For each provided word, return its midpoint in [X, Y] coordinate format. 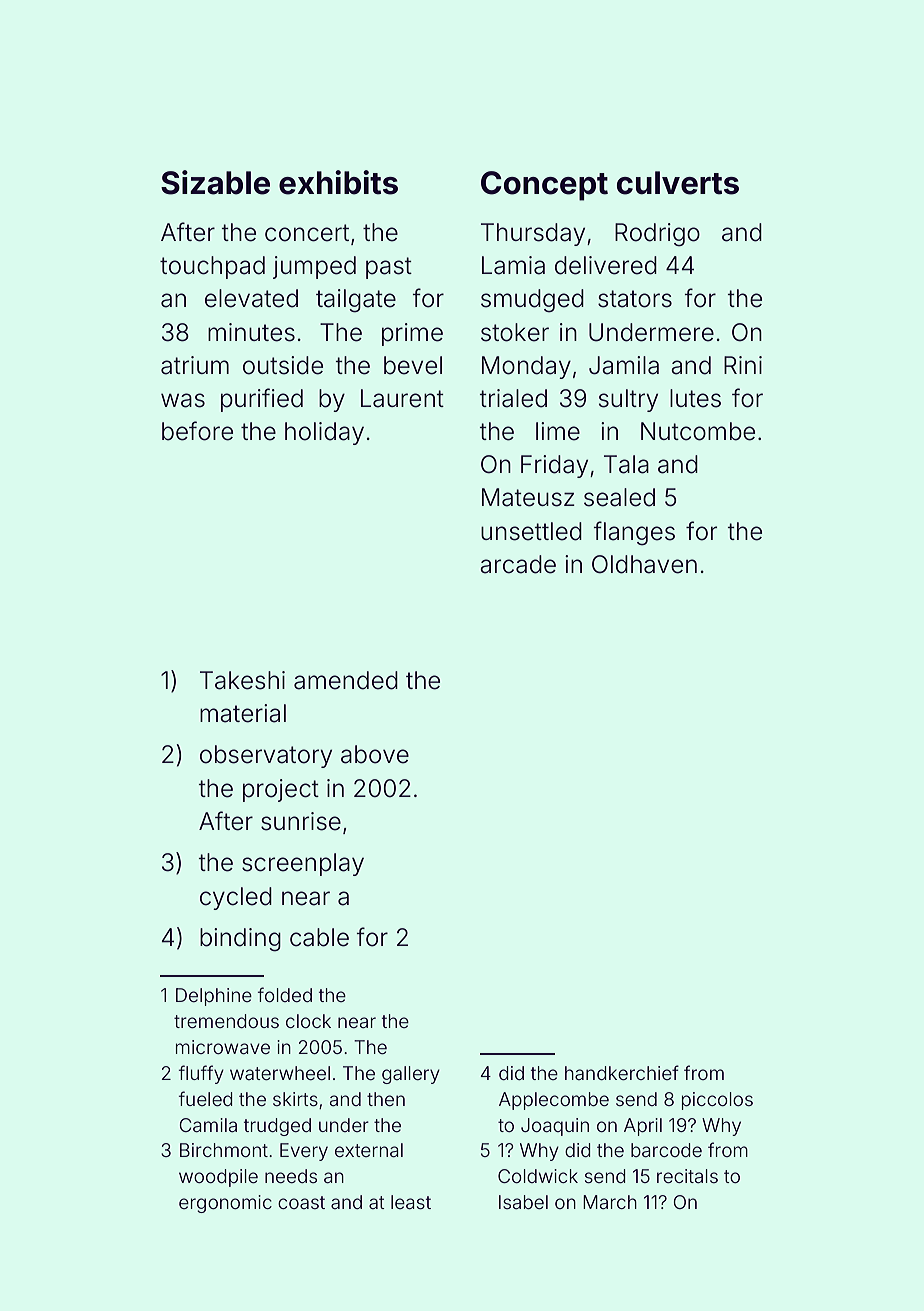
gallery [411, 1075]
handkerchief [622, 1072]
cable [319, 937]
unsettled [531, 531]
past [389, 268]
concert [307, 233]
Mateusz [528, 497]
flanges [634, 533]
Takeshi [242, 680]
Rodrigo [657, 234]
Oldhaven [644, 564]
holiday [324, 433]
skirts [295, 1099]
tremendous [226, 1021]
